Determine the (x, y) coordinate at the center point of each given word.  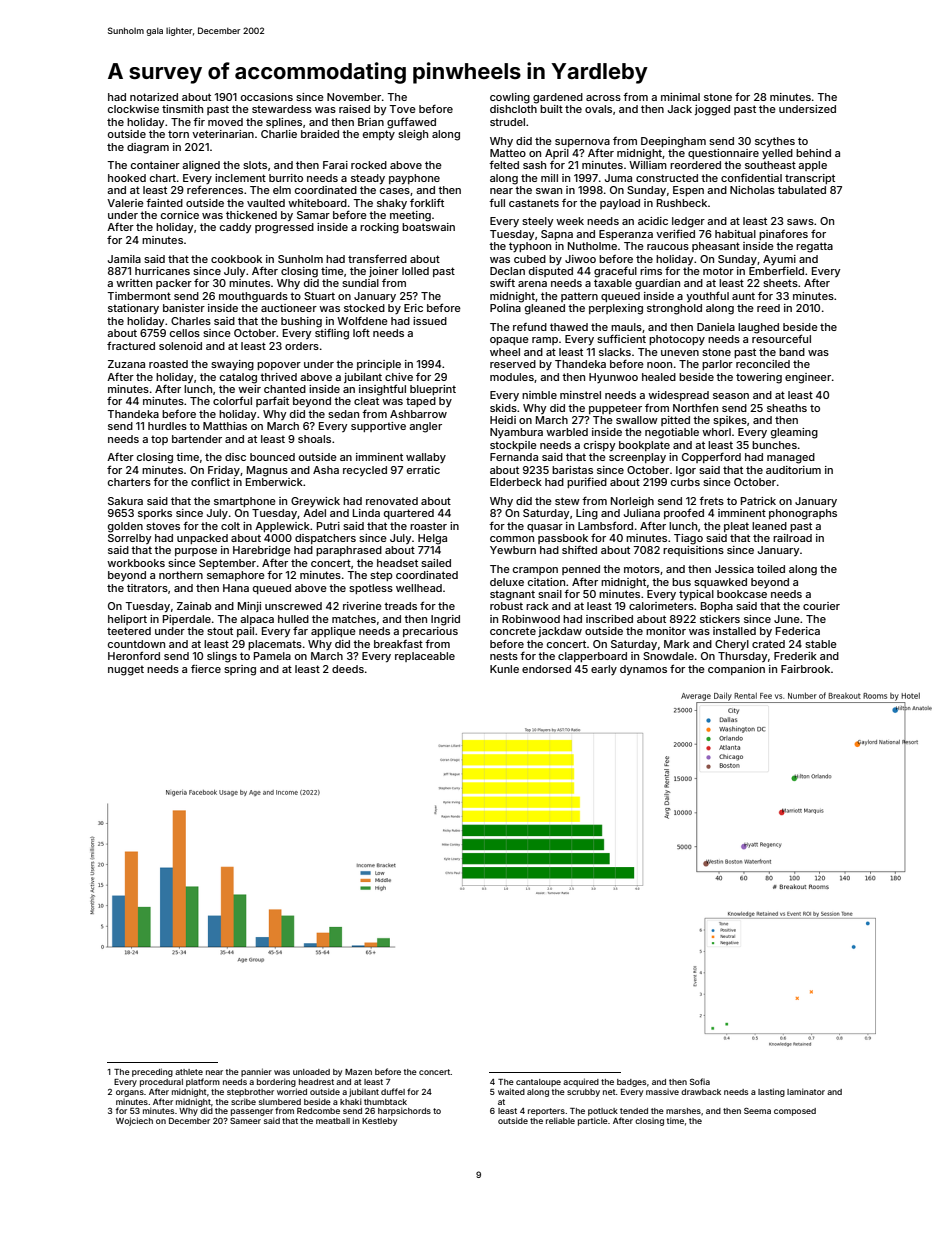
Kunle (504, 669)
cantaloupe (538, 1083)
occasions (267, 97)
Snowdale (668, 656)
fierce (206, 669)
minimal (680, 97)
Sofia (700, 1081)
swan (549, 191)
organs (130, 1093)
